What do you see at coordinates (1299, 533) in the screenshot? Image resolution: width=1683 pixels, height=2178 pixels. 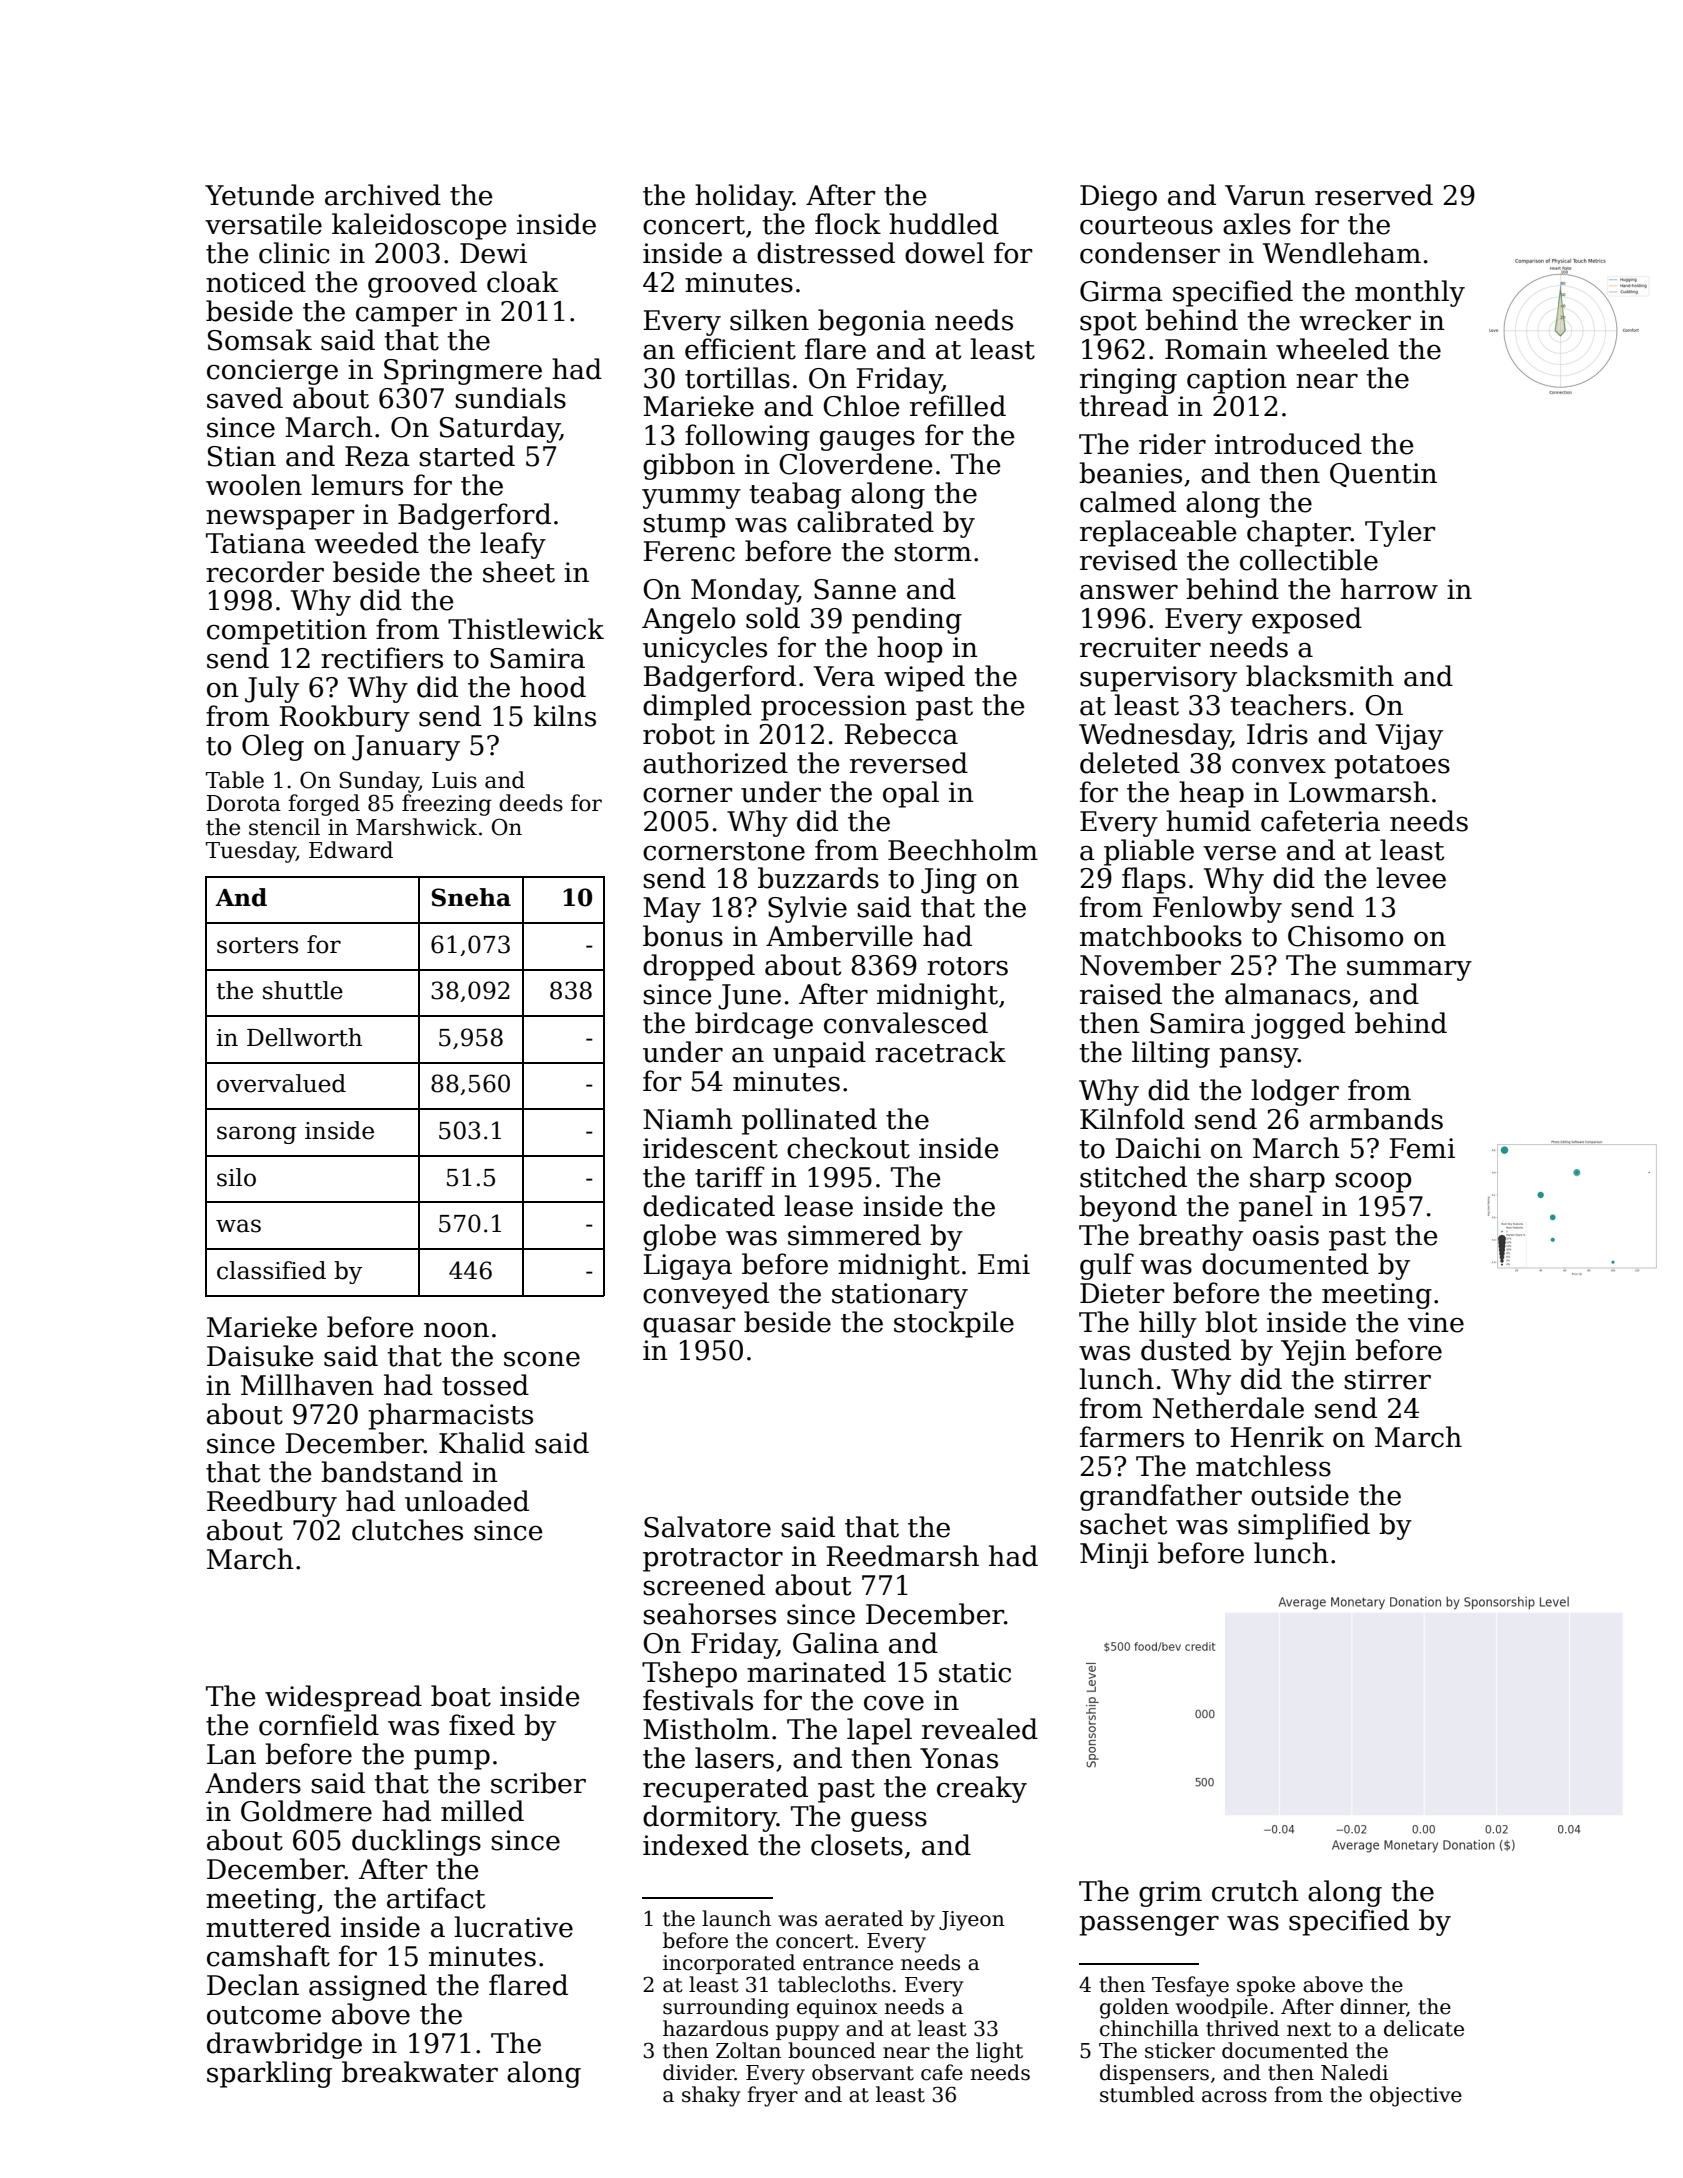 I see `chapter` at bounding box center [1299, 533].
